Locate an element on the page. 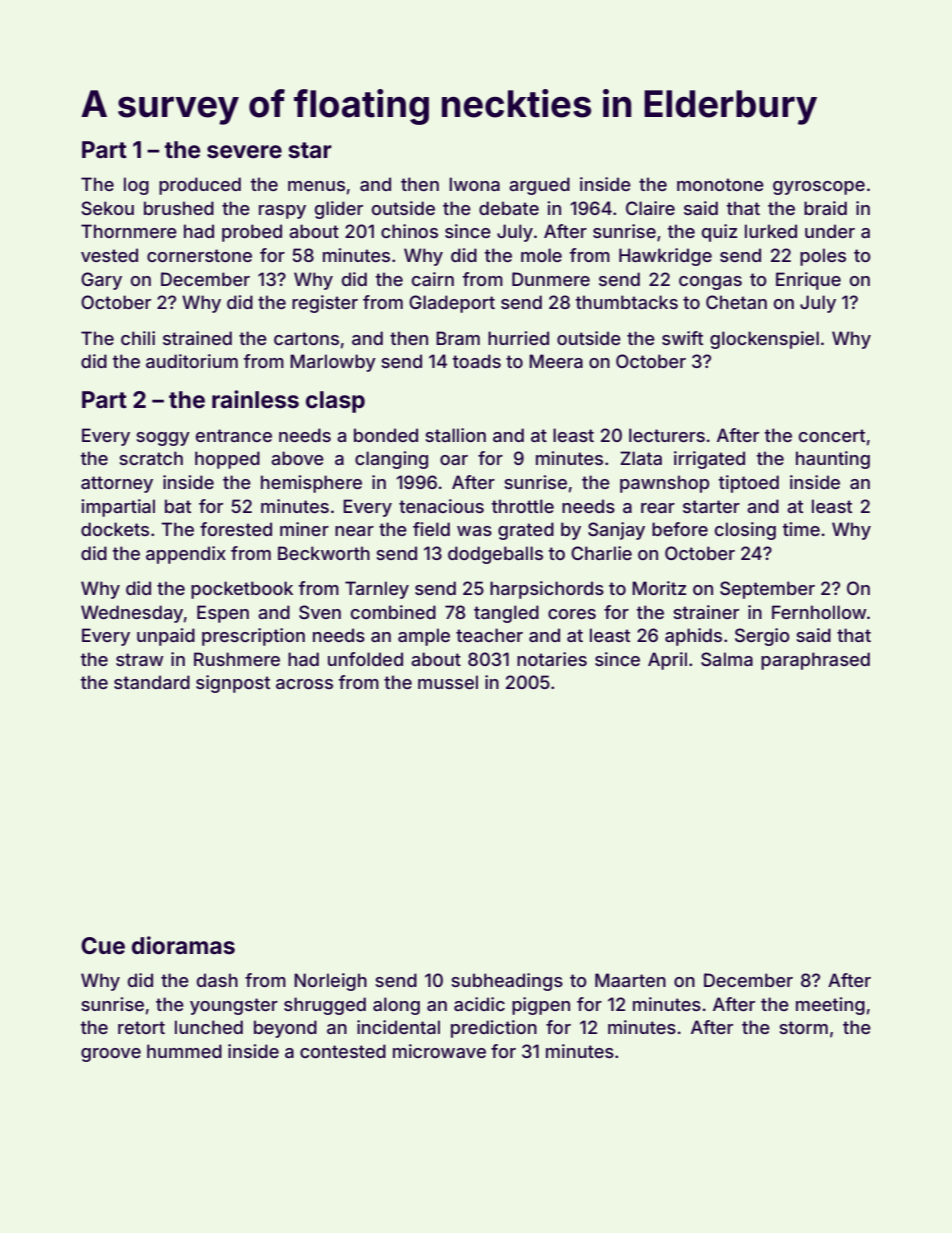 The width and height of the document is (952, 1233). chinos is located at coordinates (409, 231).
